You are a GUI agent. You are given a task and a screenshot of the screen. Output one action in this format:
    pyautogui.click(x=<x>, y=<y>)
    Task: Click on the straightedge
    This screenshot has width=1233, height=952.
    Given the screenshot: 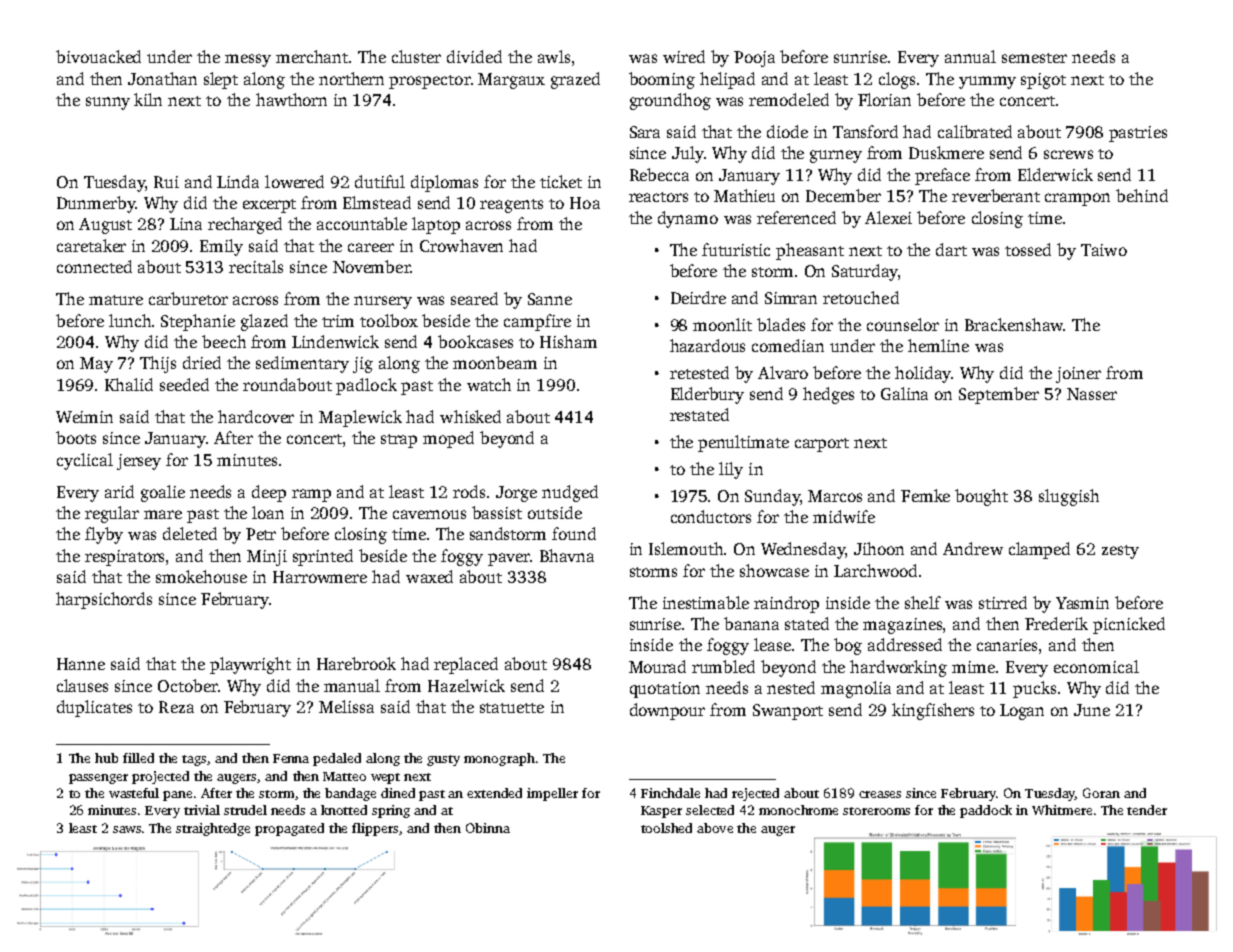 What is the action you would take?
    pyautogui.click(x=213, y=829)
